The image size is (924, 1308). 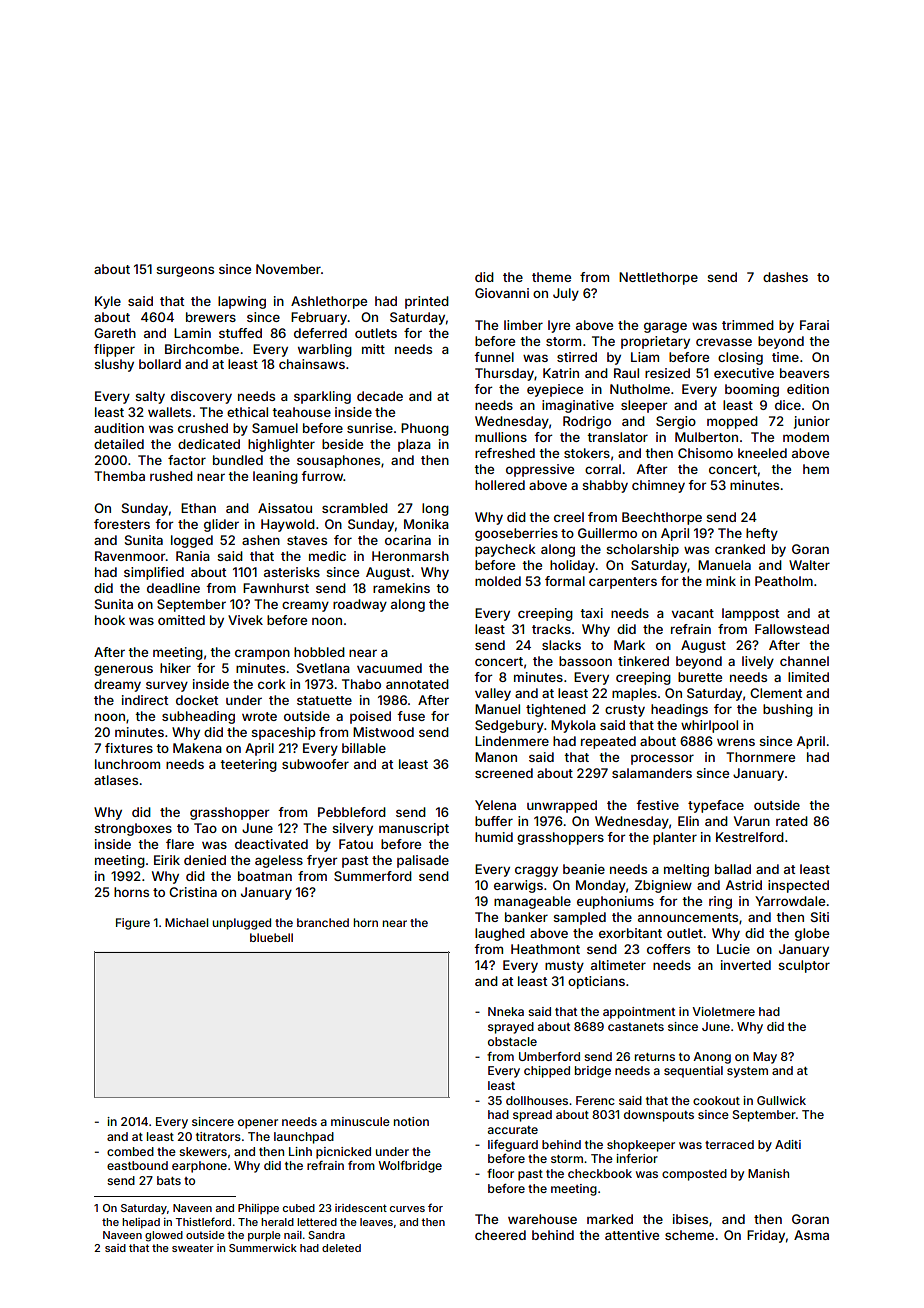 What do you see at coordinates (185, 271) in the screenshot?
I see `surgeons` at bounding box center [185, 271].
